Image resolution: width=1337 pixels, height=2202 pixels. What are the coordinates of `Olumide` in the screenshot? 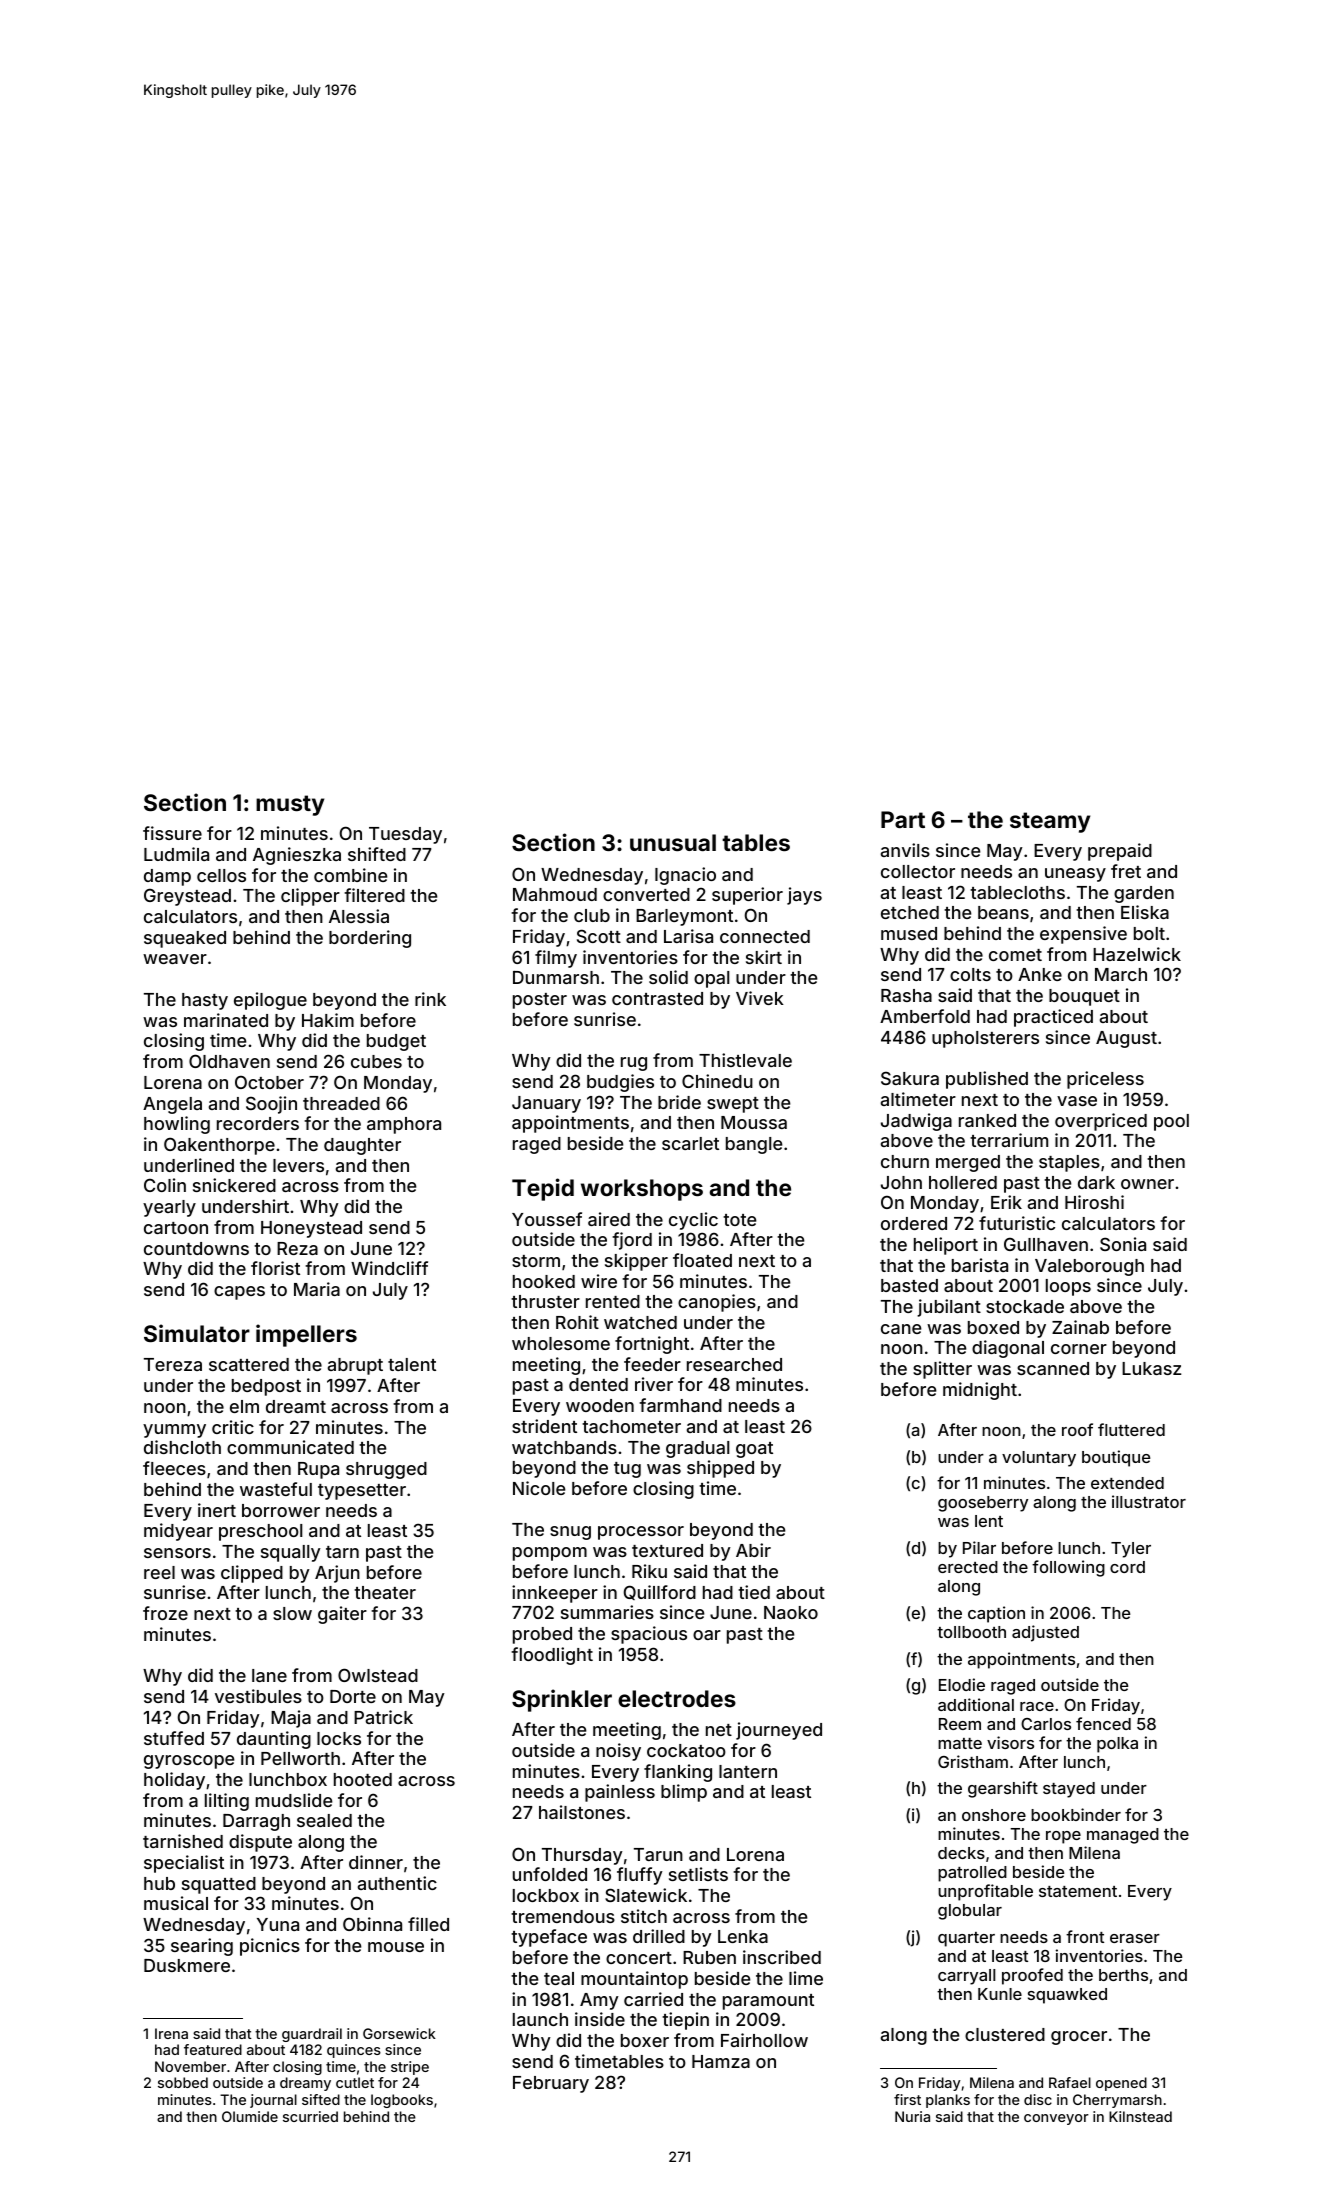 It's located at (250, 2116).
